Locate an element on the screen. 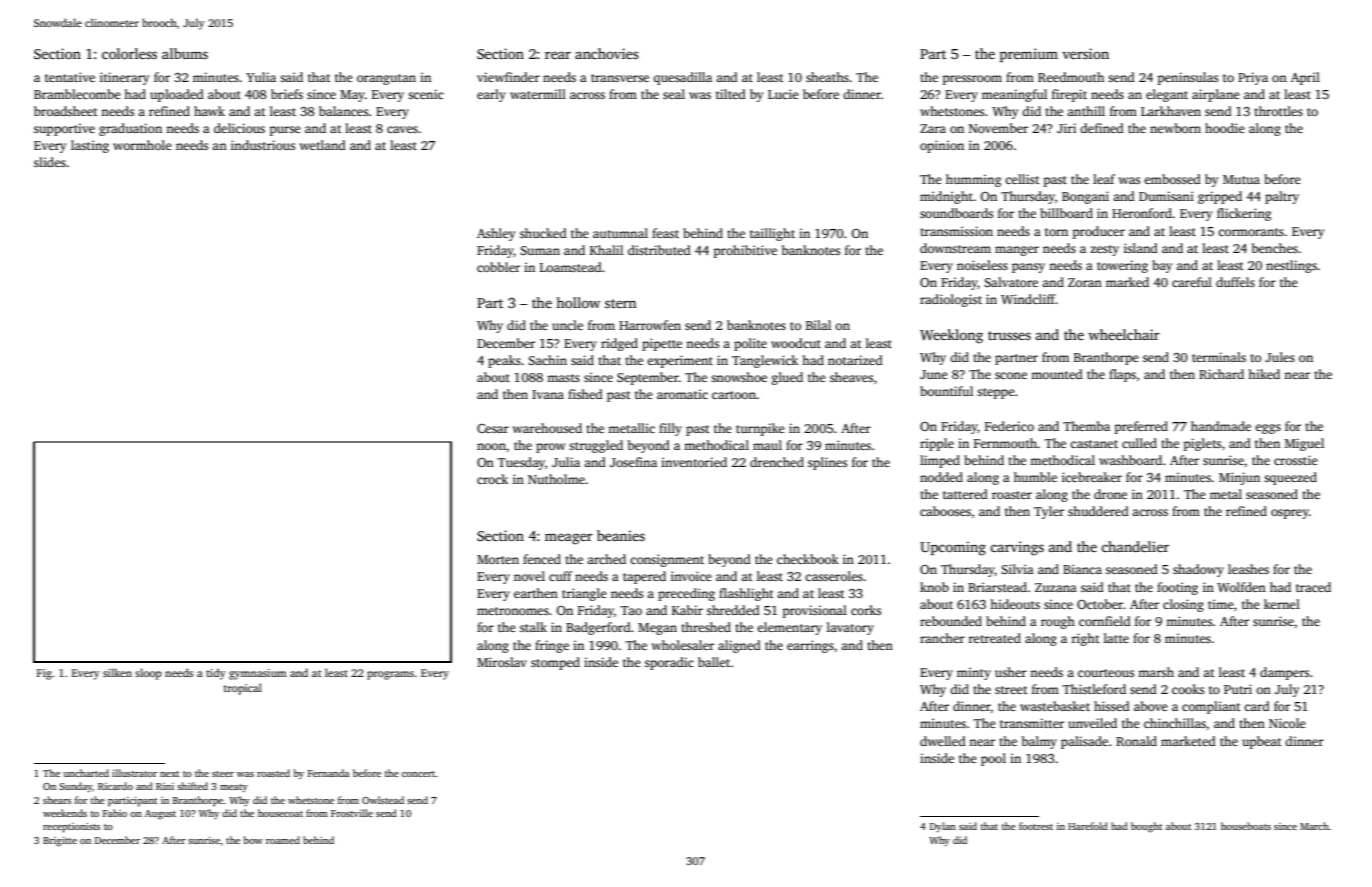 This screenshot has width=1372, height=887. slides is located at coordinates (50, 162).
